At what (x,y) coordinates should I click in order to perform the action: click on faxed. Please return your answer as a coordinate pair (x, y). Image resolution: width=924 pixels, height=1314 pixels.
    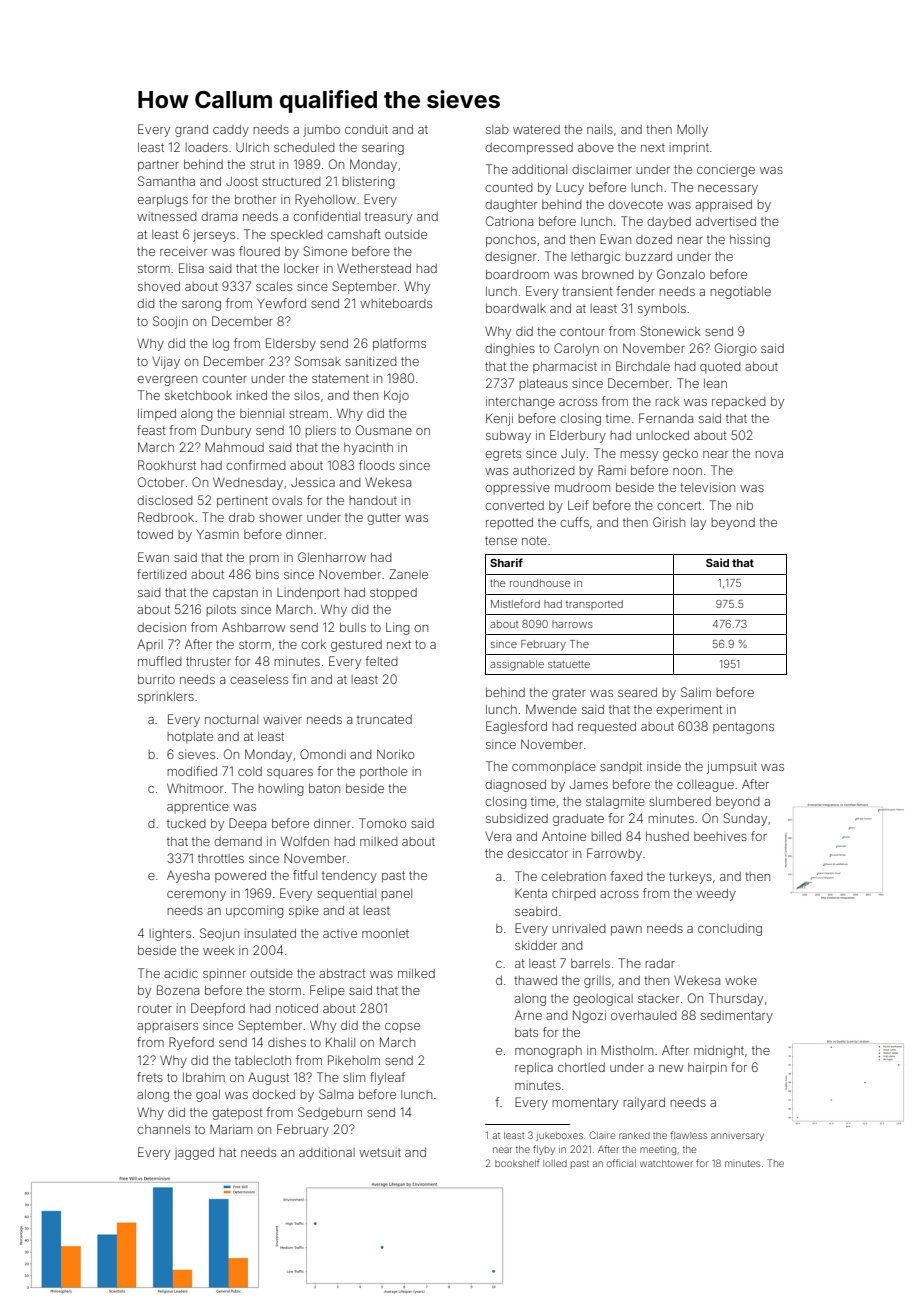
    Looking at the image, I should click on (626, 876).
